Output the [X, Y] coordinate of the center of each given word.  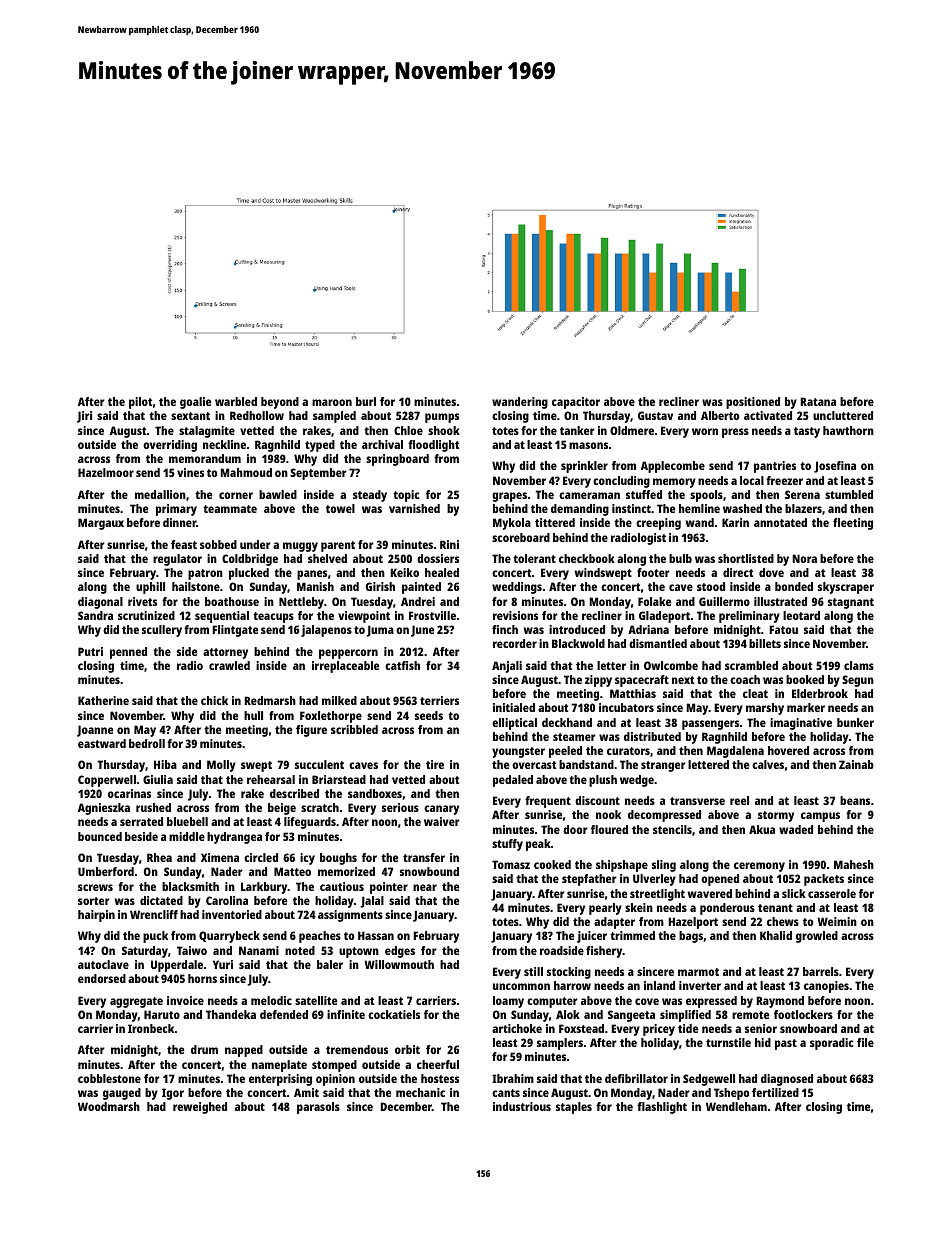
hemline [699, 508]
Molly [221, 766]
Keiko [404, 572]
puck [155, 937]
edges [400, 952]
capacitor [576, 403]
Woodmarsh [109, 1106]
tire [435, 764]
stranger [663, 766]
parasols [318, 1108]
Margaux [101, 524]
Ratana [818, 401]
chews [783, 921]
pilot [140, 403]
